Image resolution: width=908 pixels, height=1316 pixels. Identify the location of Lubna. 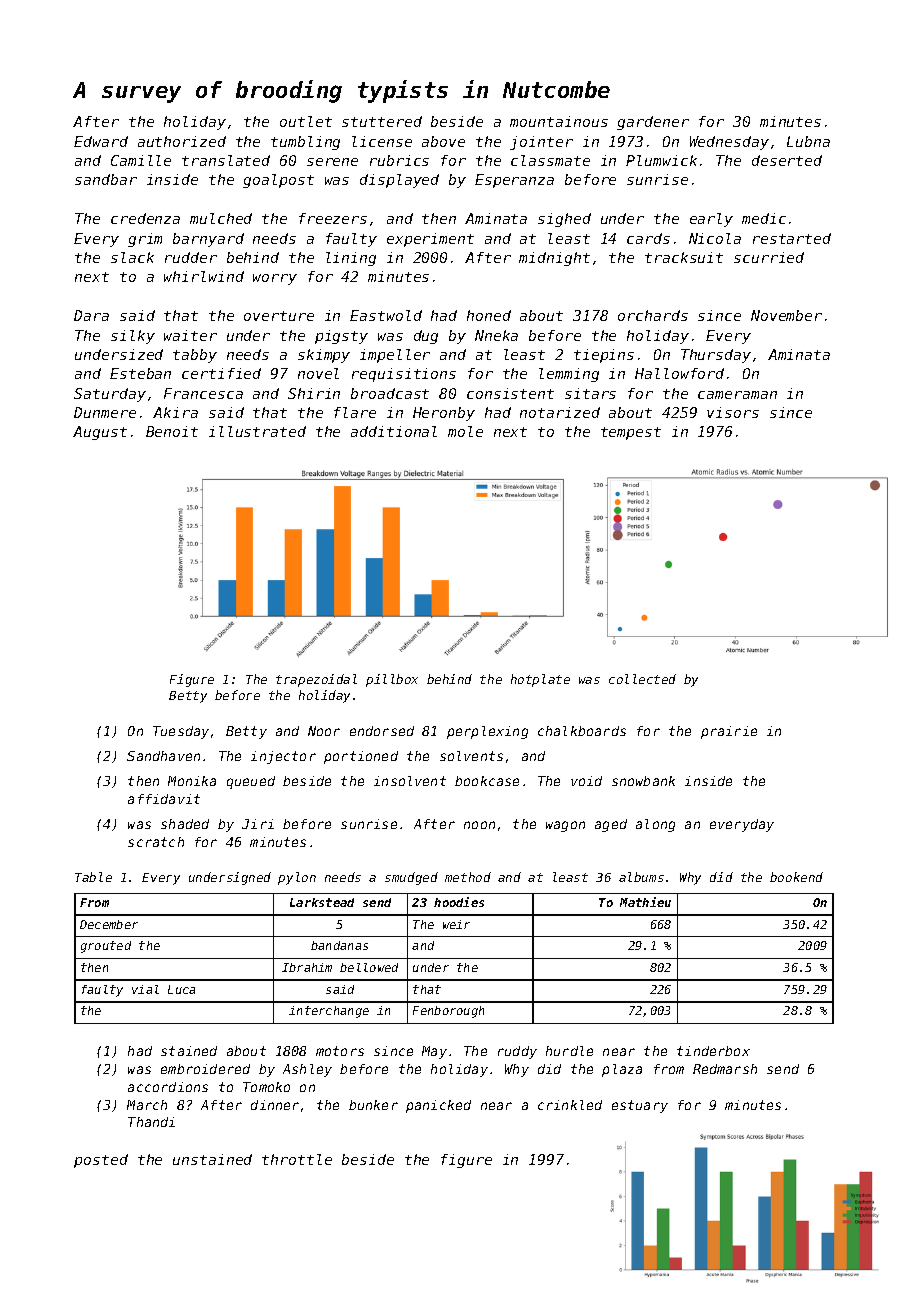
(808, 141).
